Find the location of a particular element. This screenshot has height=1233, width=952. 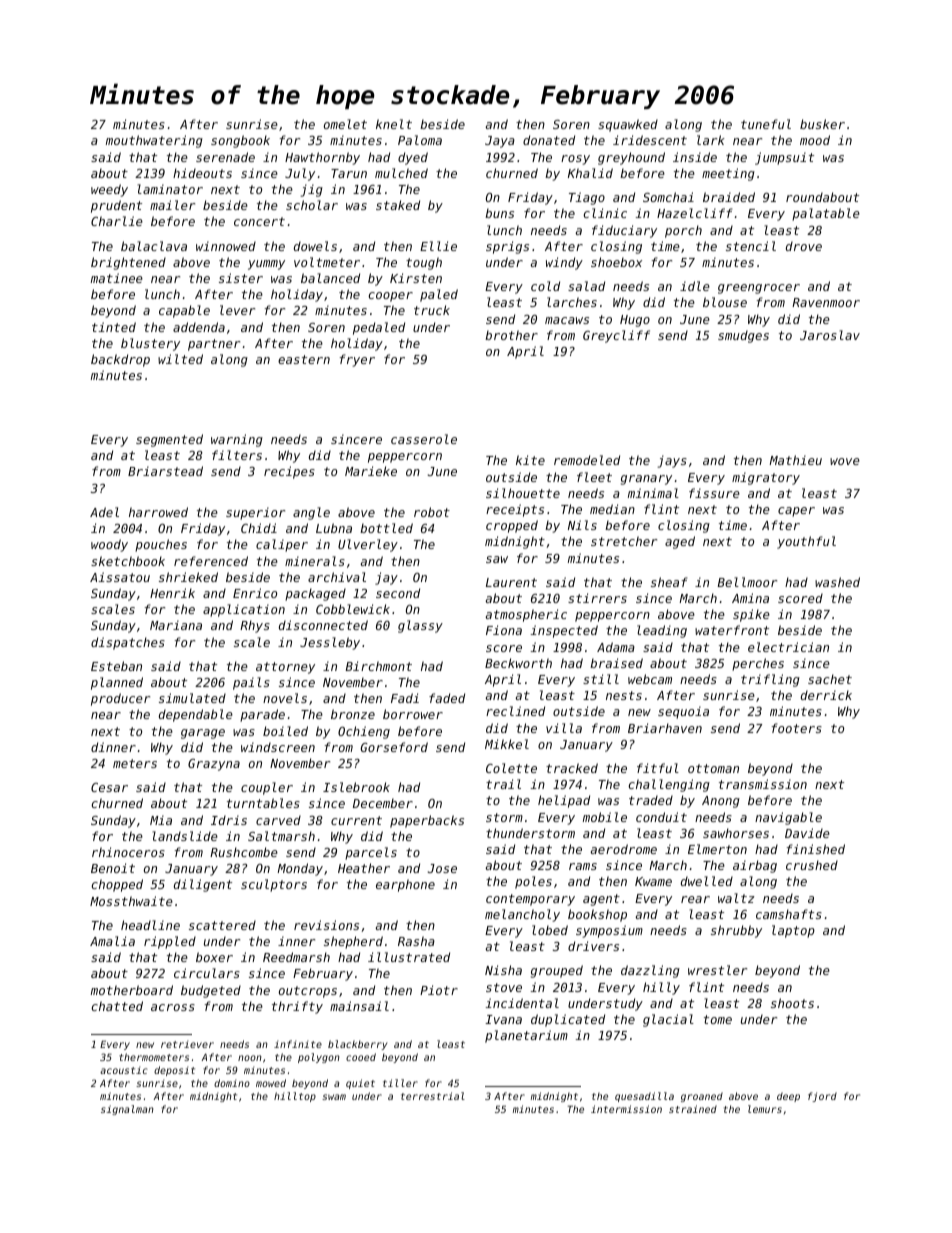

remodeled is located at coordinates (587, 460).
